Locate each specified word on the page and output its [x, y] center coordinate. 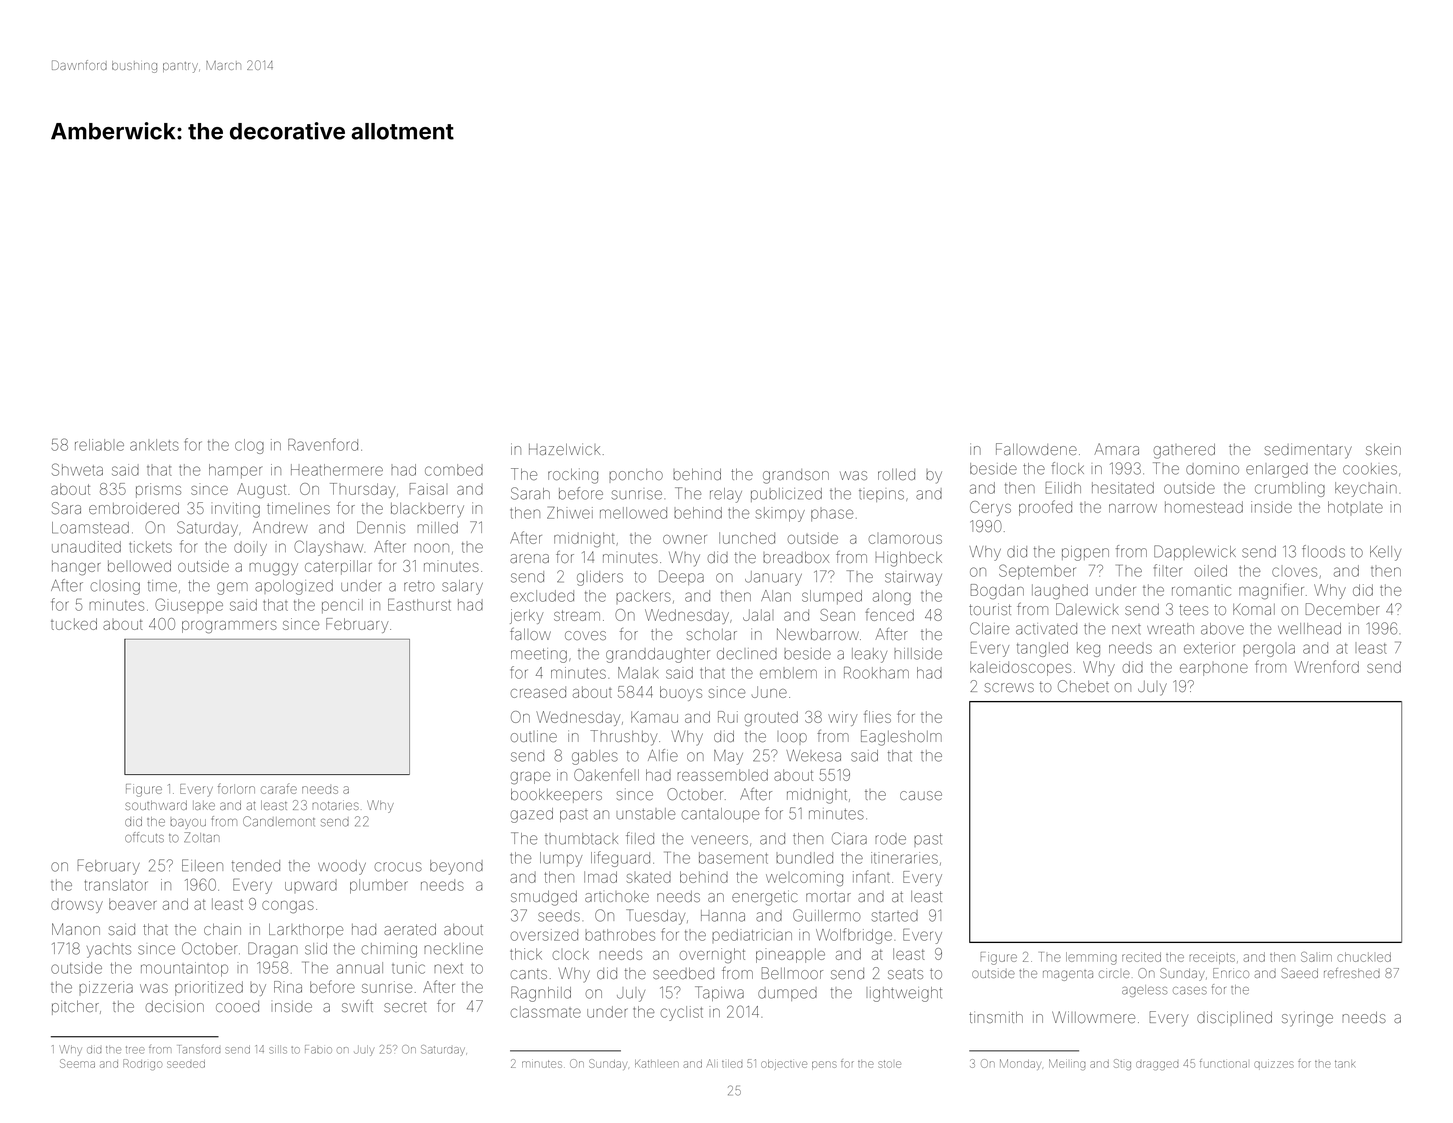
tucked [74, 624]
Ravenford [323, 444]
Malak [638, 673]
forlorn [236, 788]
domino [1212, 469]
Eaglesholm [901, 738]
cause [921, 795]
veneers [719, 840]
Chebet [1083, 686]
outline [534, 736]
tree [135, 1050]
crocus [398, 867]
